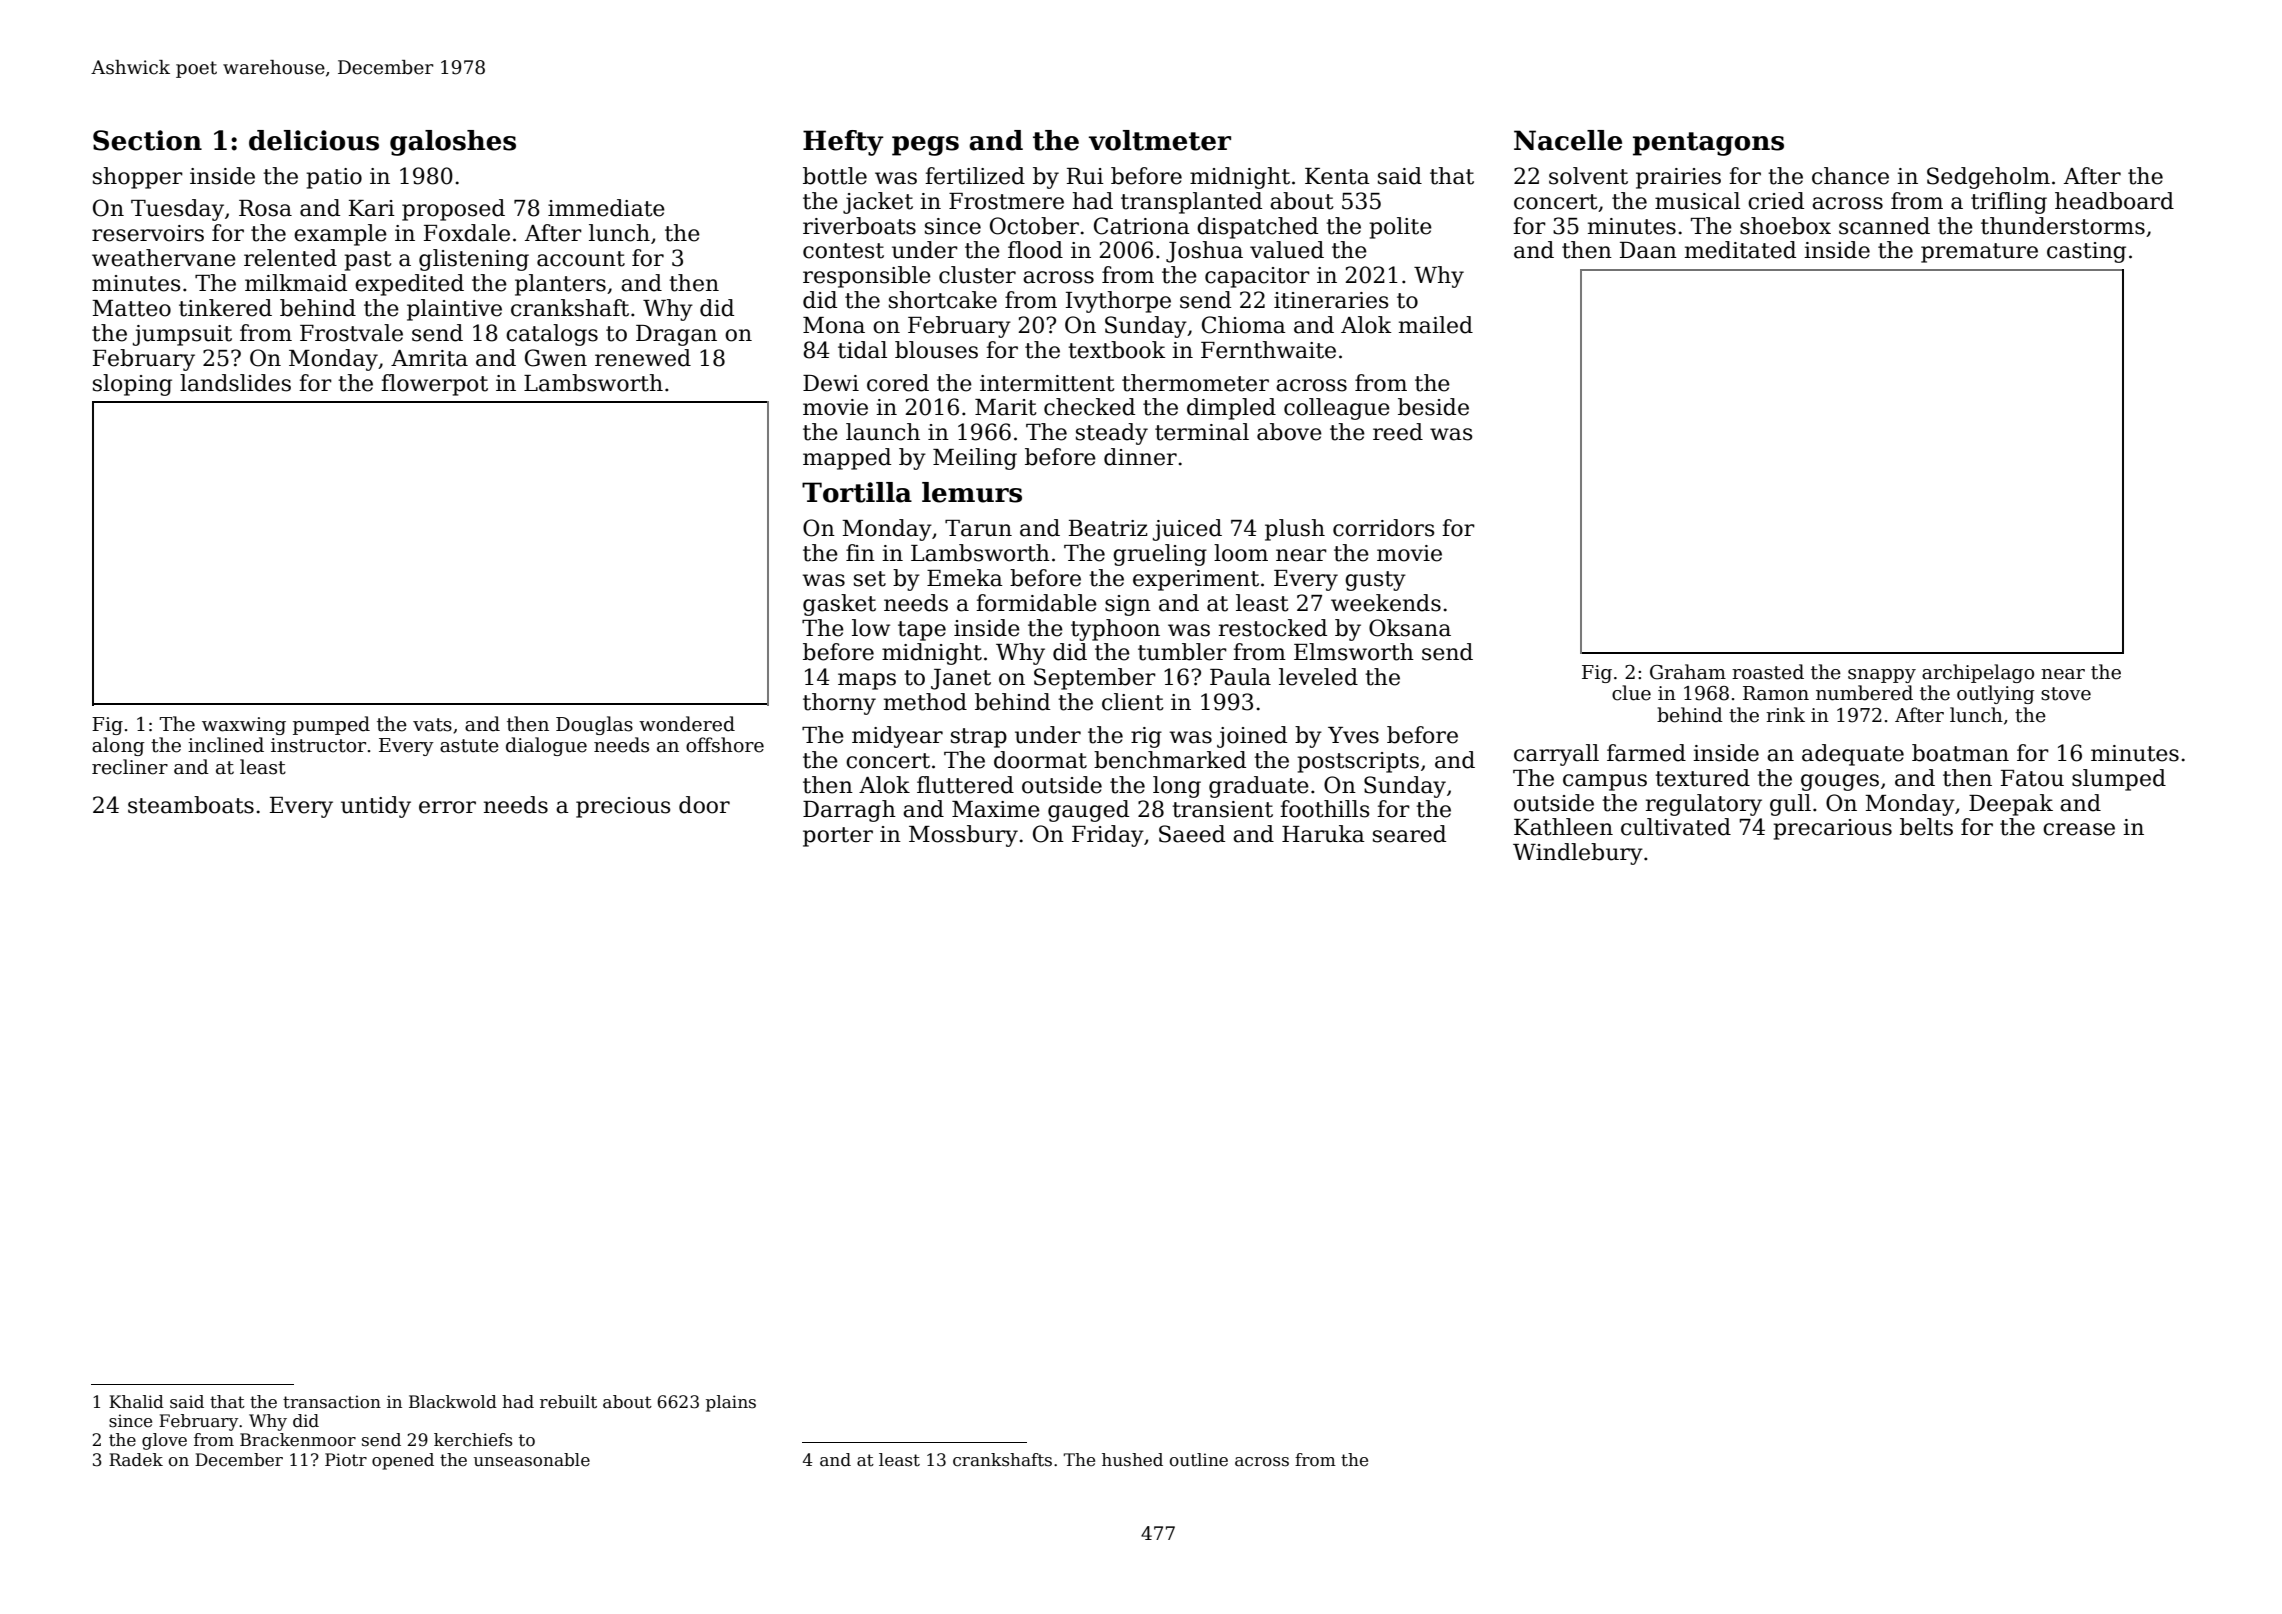  Describe the element at coordinates (1979, 253) in the screenshot. I see `premature` at that location.
